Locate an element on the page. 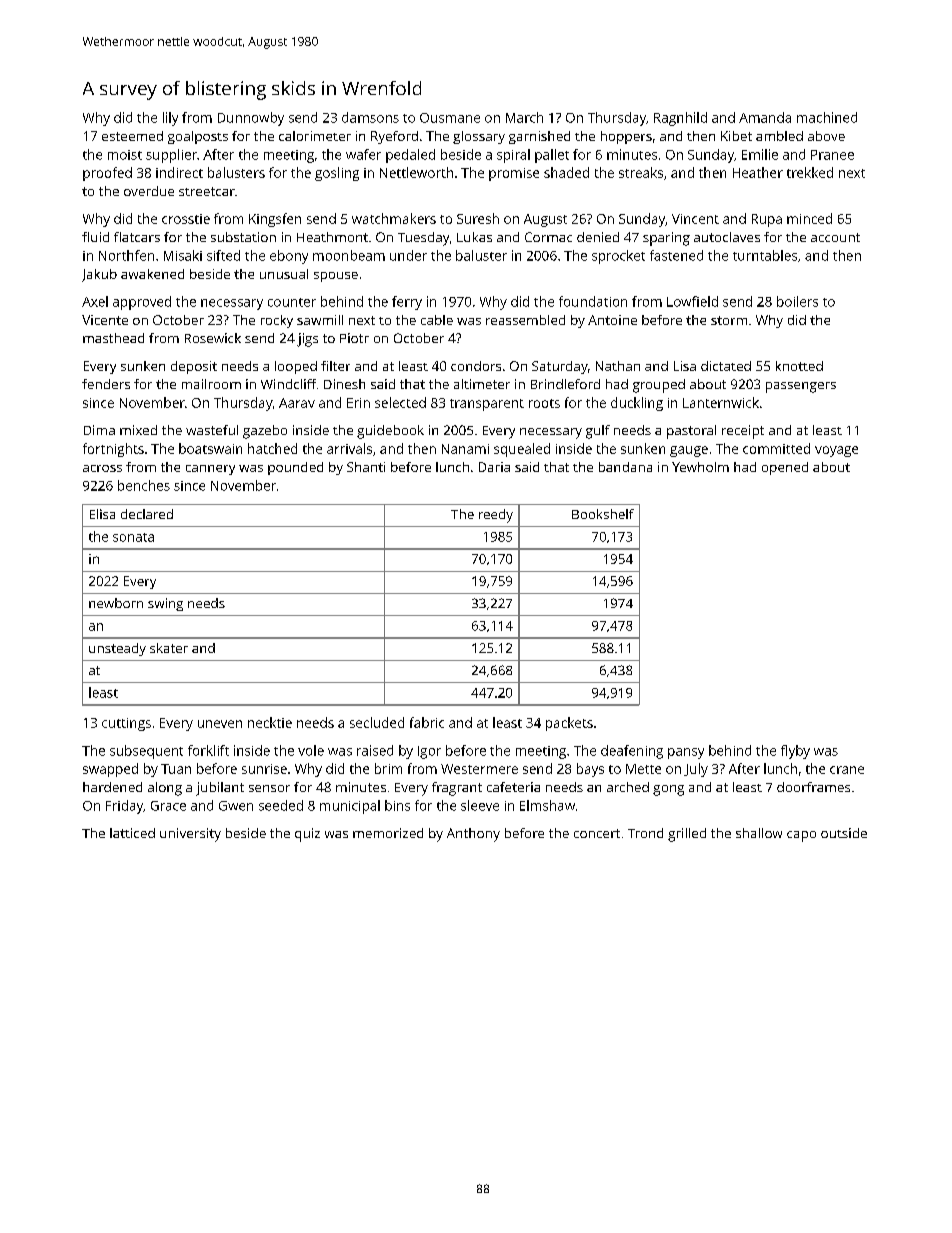  fenders is located at coordinates (106, 384).
